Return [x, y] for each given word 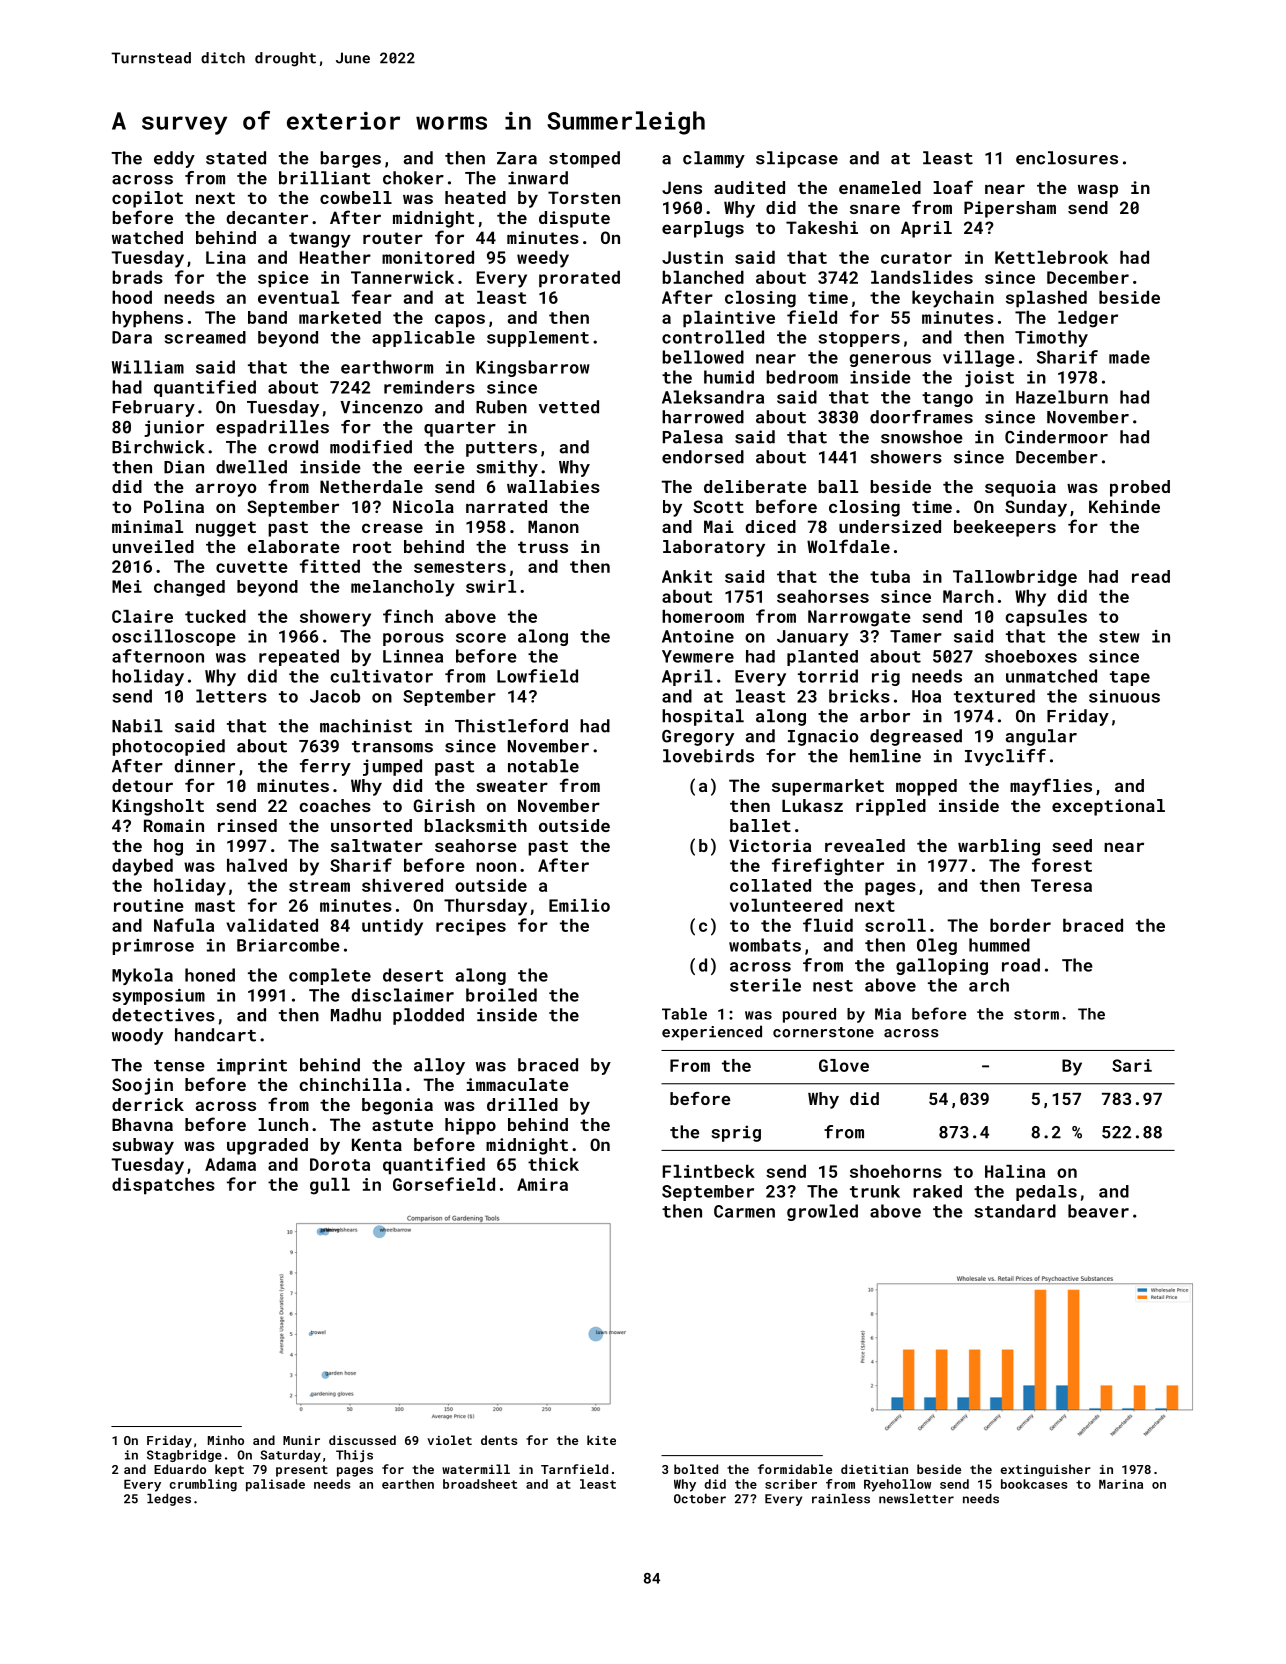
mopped [926, 787]
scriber [791, 1484]
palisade [275, 1485]
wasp [1098, 191]
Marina [1121, 1484]
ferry [325, 767]
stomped [584, 159]
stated [236, 158]
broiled [501, 995]
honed [210, 975]
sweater [512, 786]
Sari [1132, 1065]
